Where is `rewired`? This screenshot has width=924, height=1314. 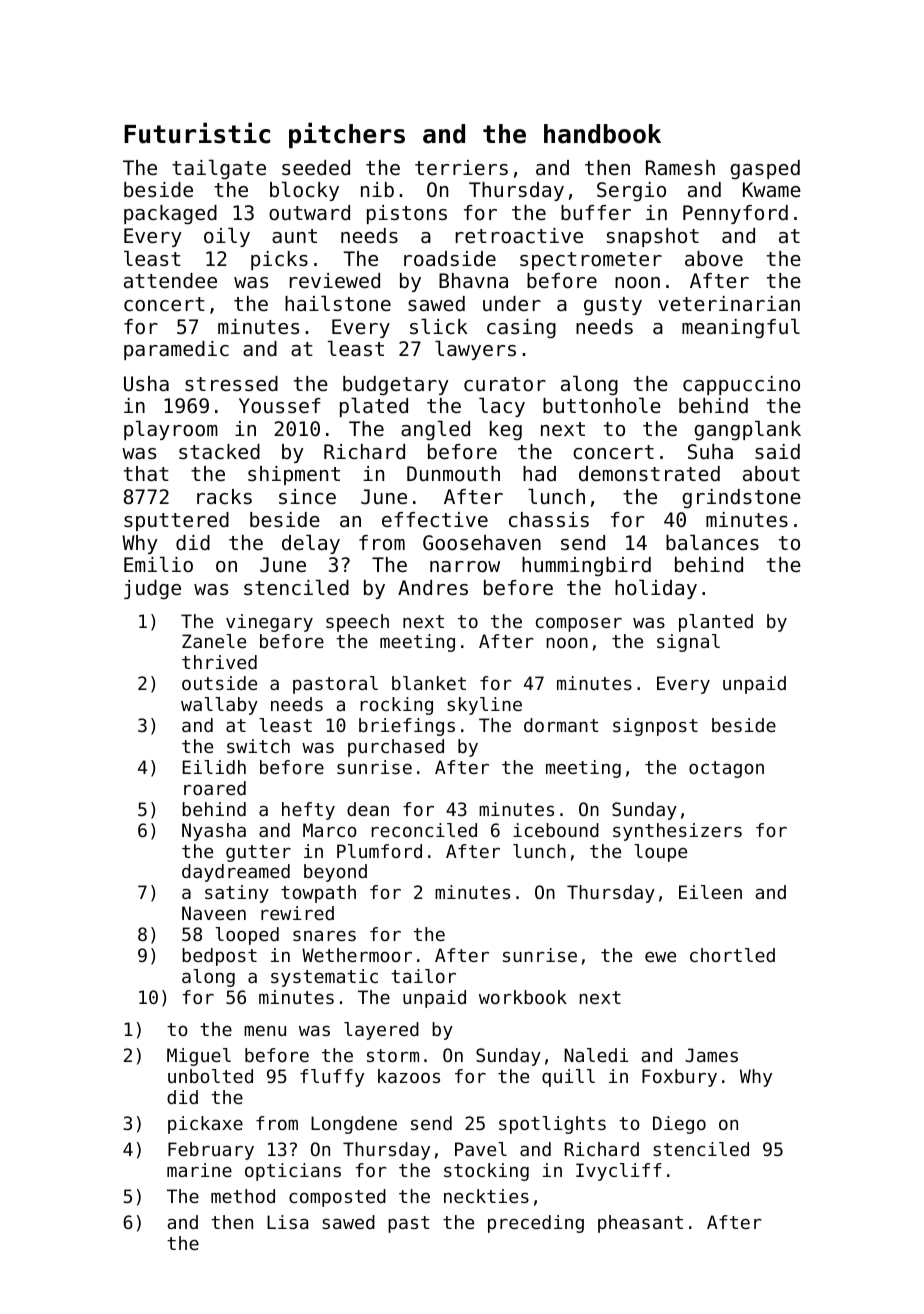
rewired is located at coordinates (297, 913).
